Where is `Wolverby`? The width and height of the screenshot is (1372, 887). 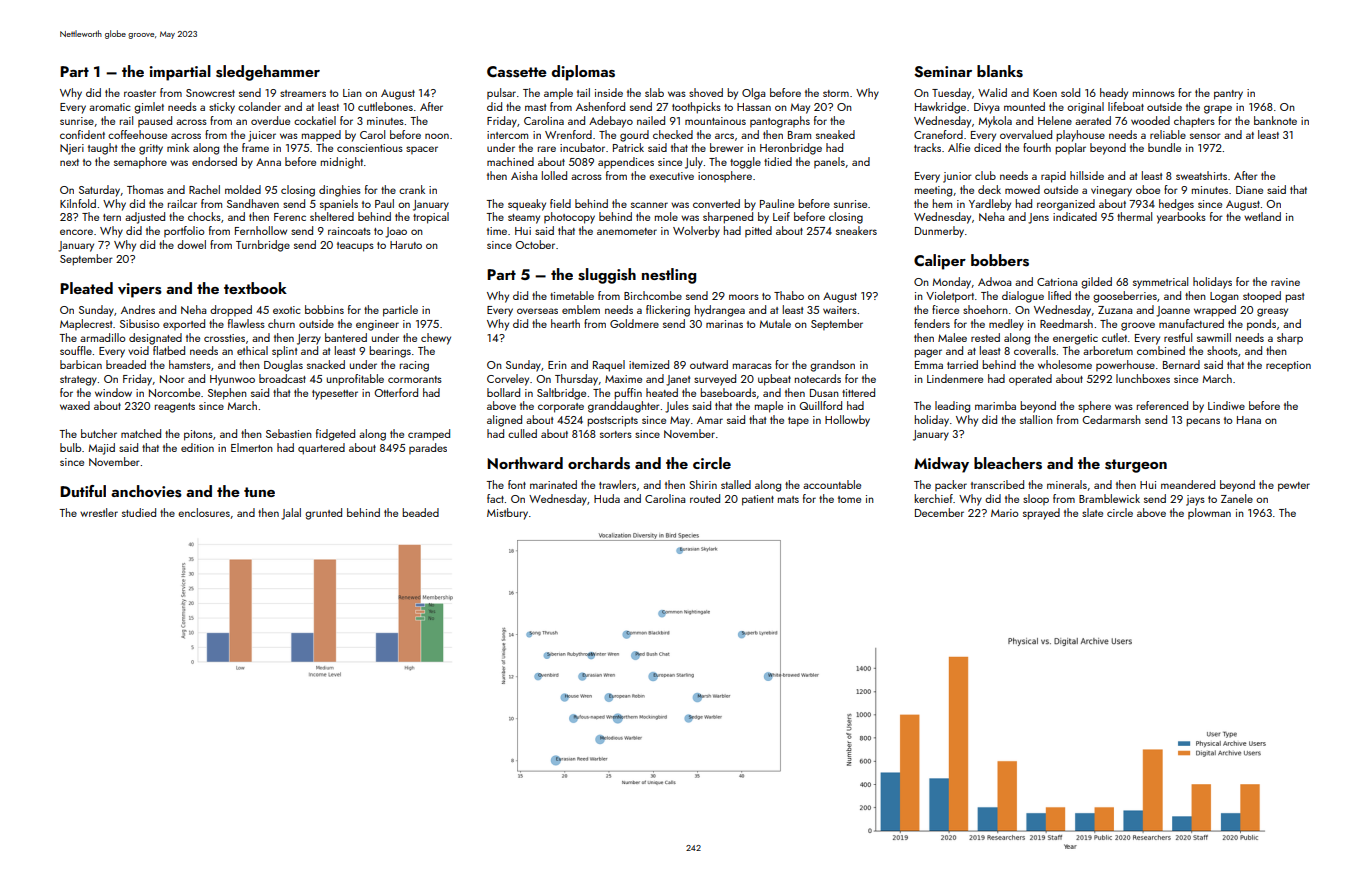 Wolverby is located at coordinates (696, 232).
